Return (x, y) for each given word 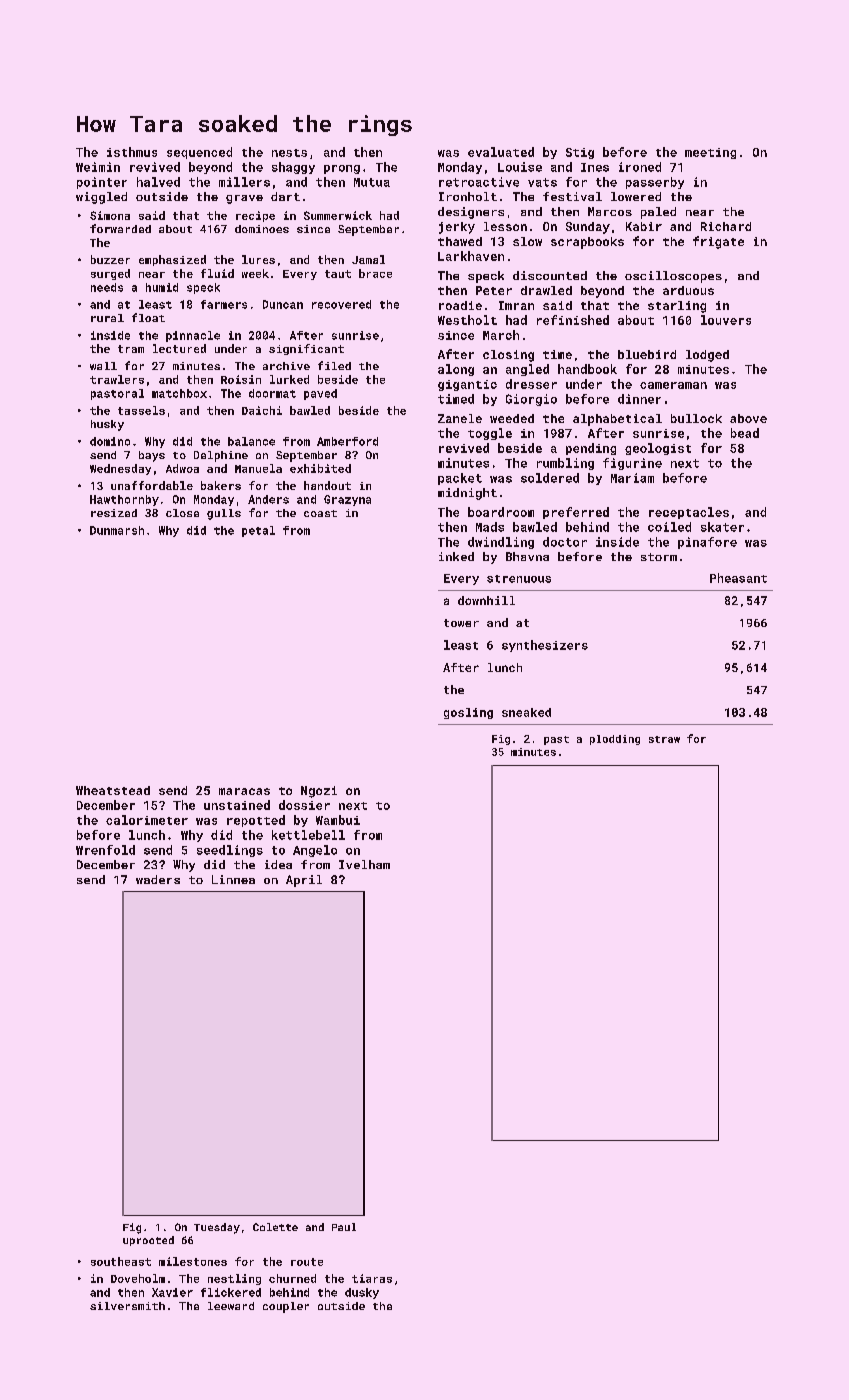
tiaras (372, 1278)
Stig (580, 153)
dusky (362, 1293)
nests (289, 153)
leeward (231, 1306)
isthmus (132, 152)
